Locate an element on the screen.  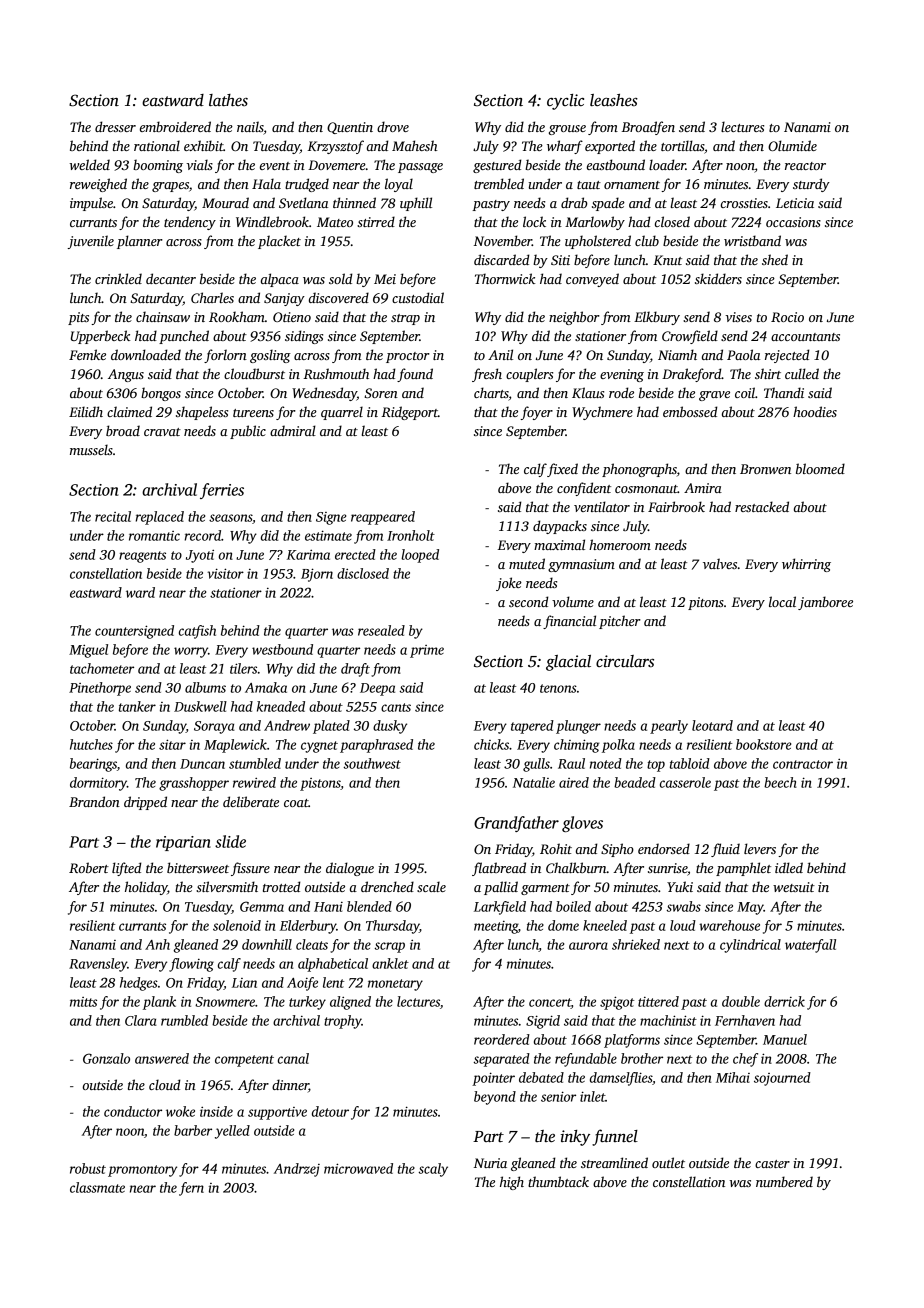
chef is located at coordinates (745, 1060).
